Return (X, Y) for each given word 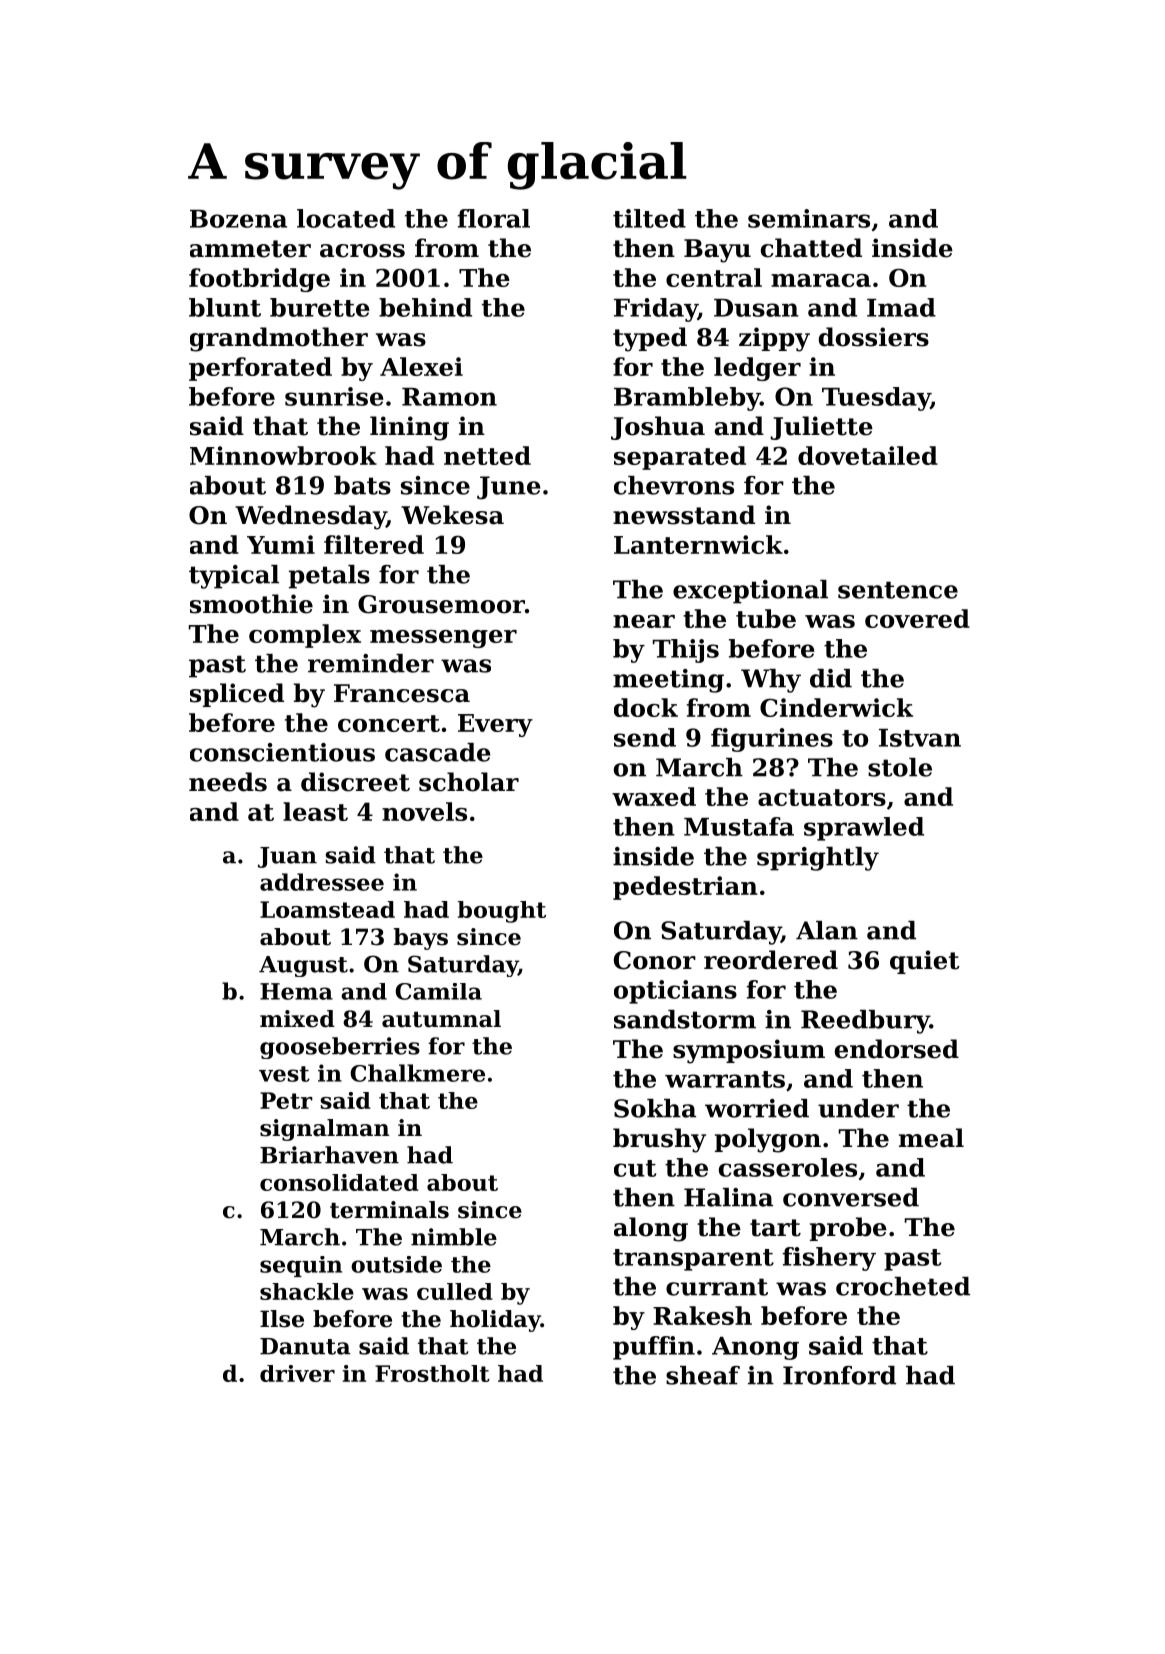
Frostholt (432, 1373)
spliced (237, 695)
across (362, 251)
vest (284, 1074)
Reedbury (865, 1022)
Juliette (821, 428)
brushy (659, 1140)
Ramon (449, 397)
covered (917, 618)
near (644, 621)
